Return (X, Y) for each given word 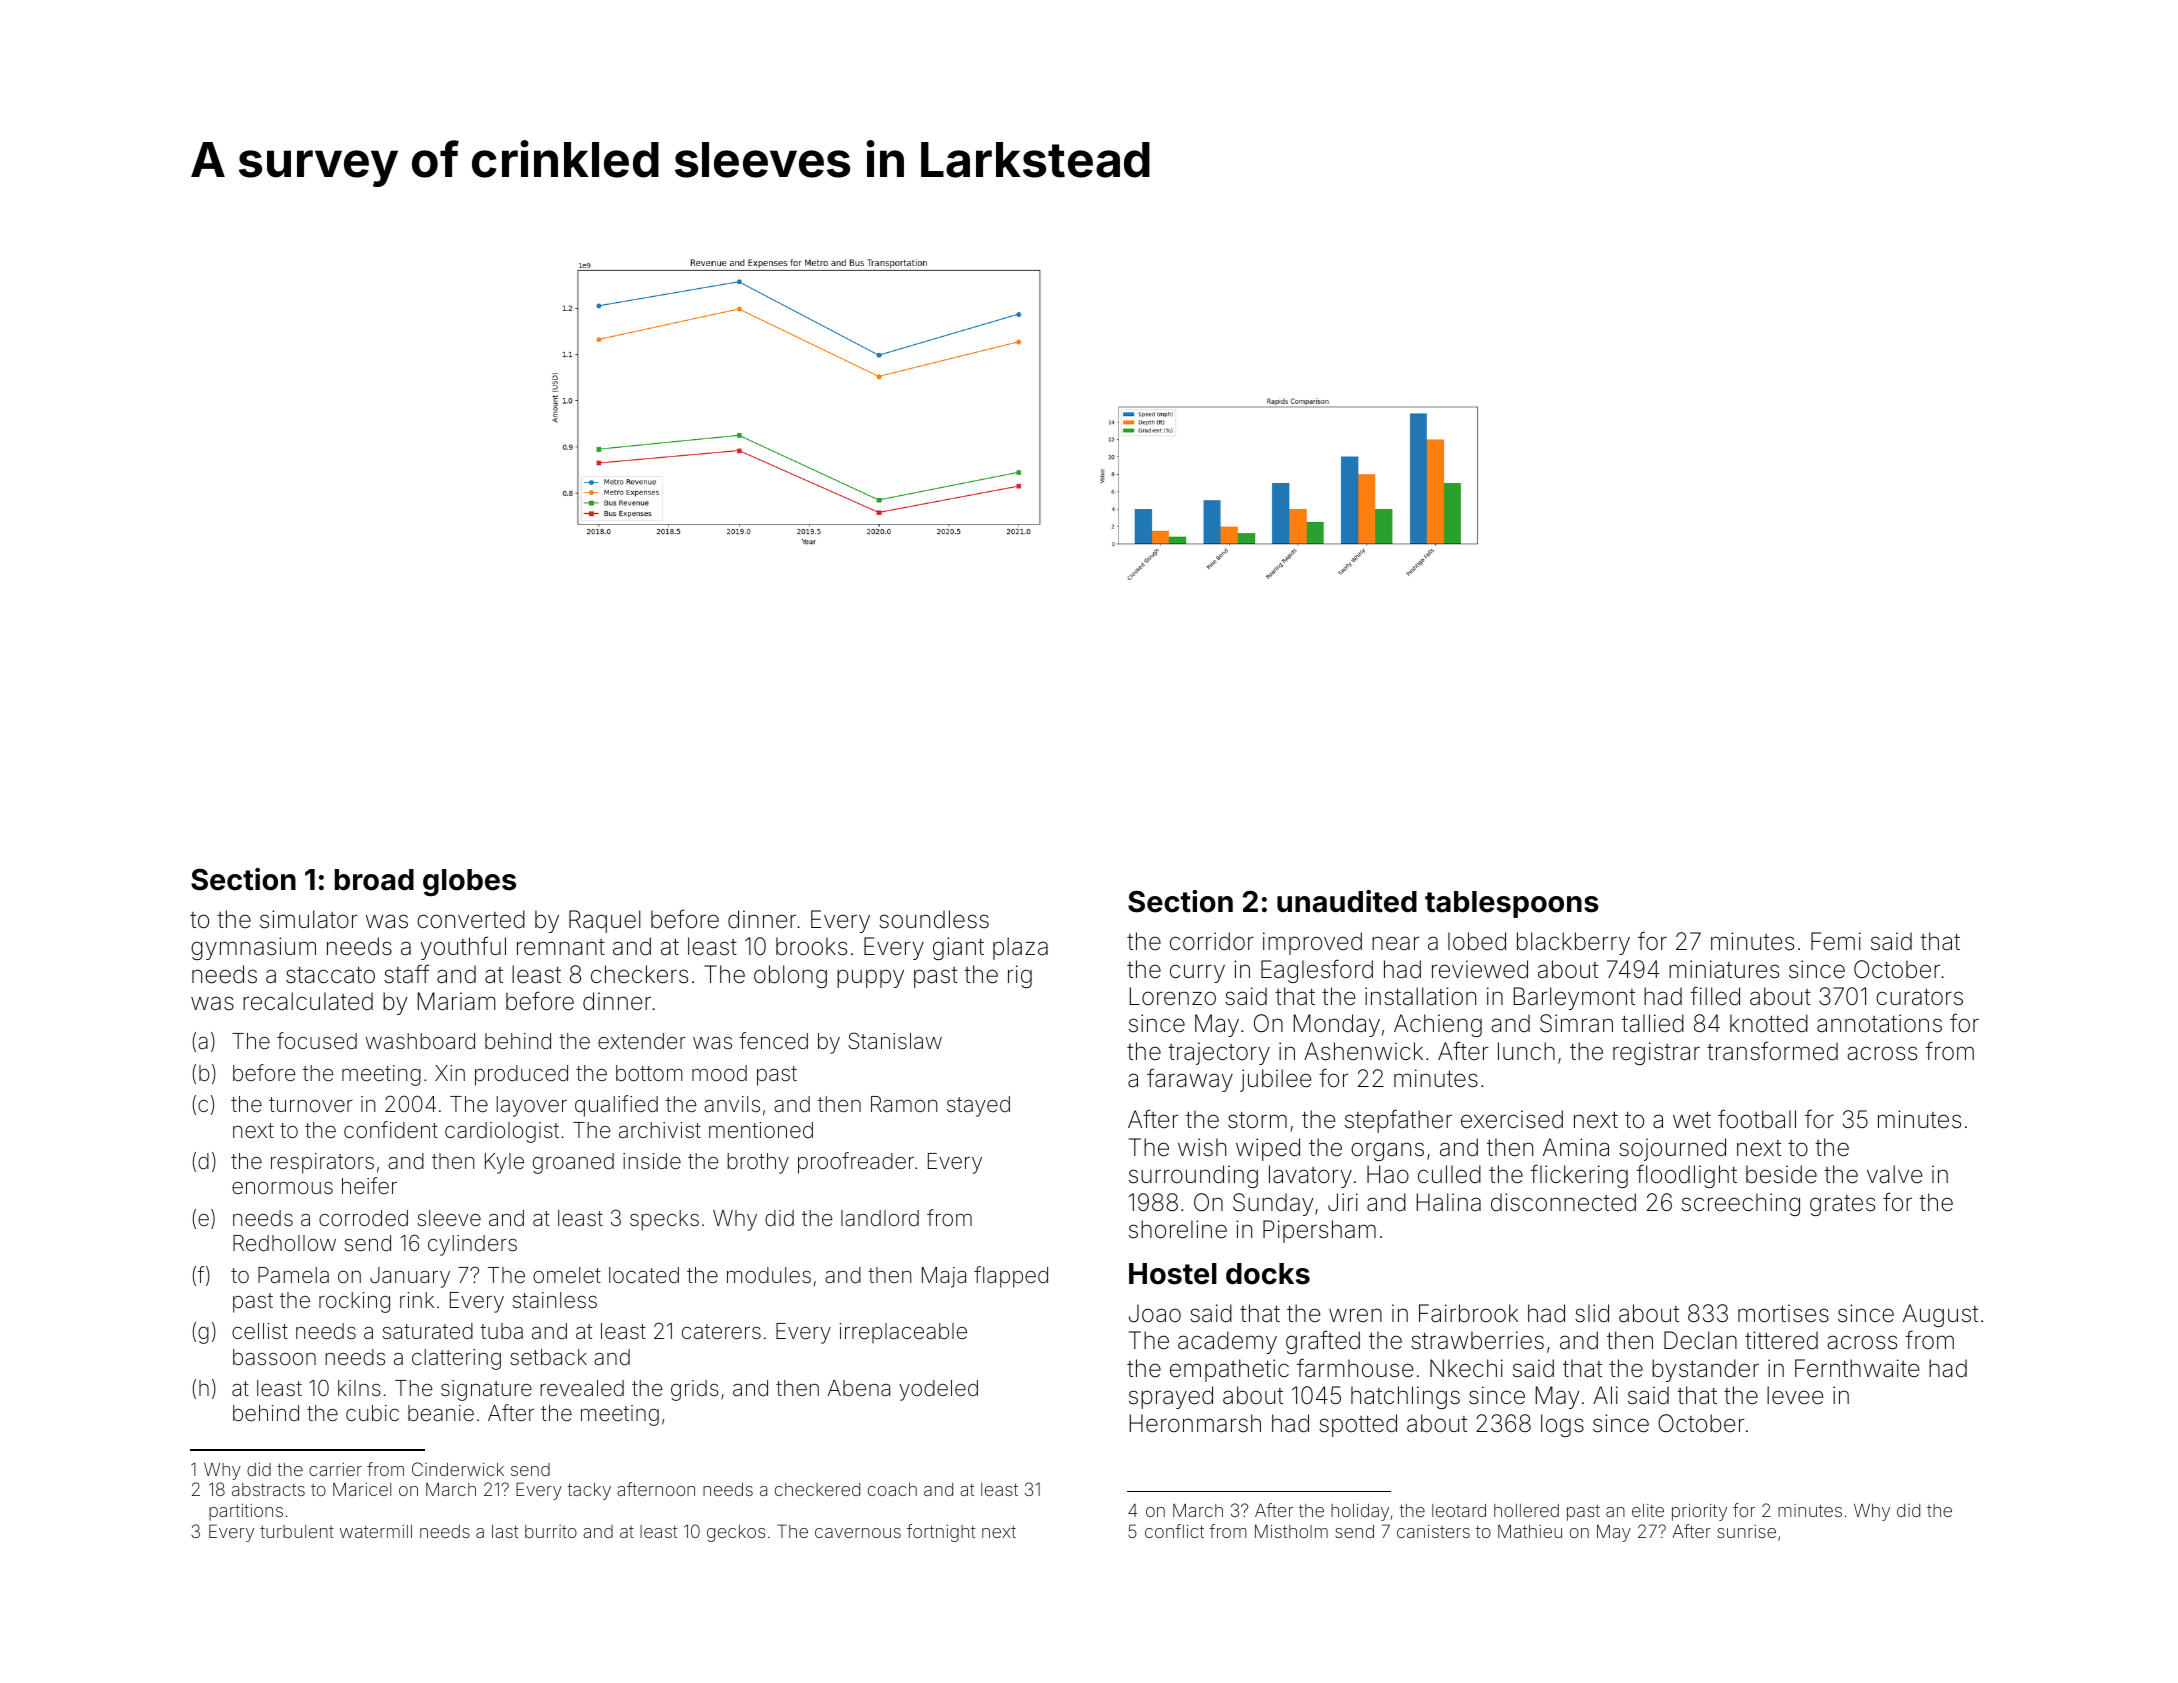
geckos (736, 1533)
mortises (1783, 1313)
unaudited (1347, 901)
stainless (555, 1300)
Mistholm (1291, 1531)
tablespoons (1512, 904)
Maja (944, 1277)
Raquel (604, 921)
